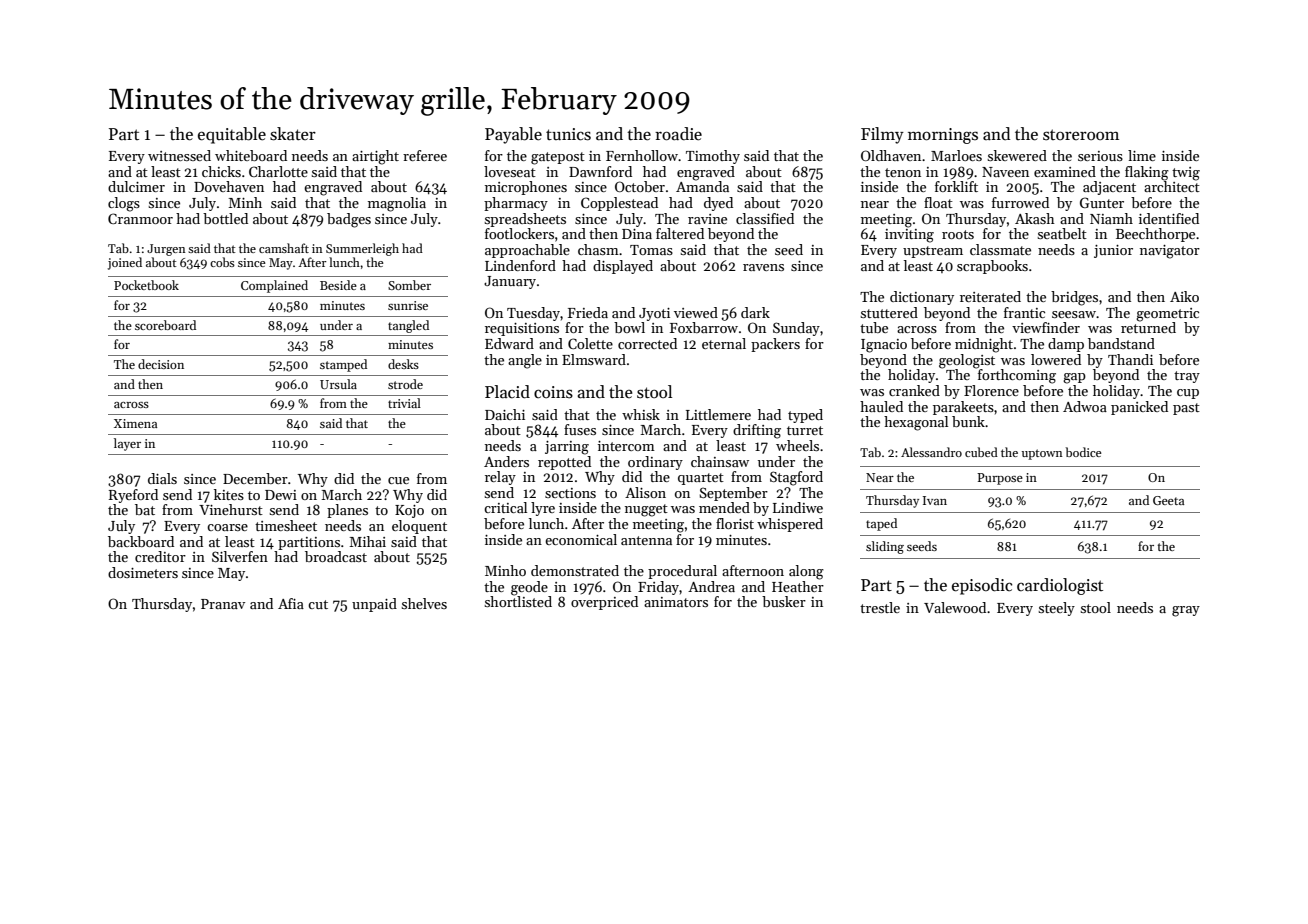 This screenshot has height=924, width=1308. Describe the element at coordinates (286, 525) in the screenshot. I see `timesheet` at that location.
